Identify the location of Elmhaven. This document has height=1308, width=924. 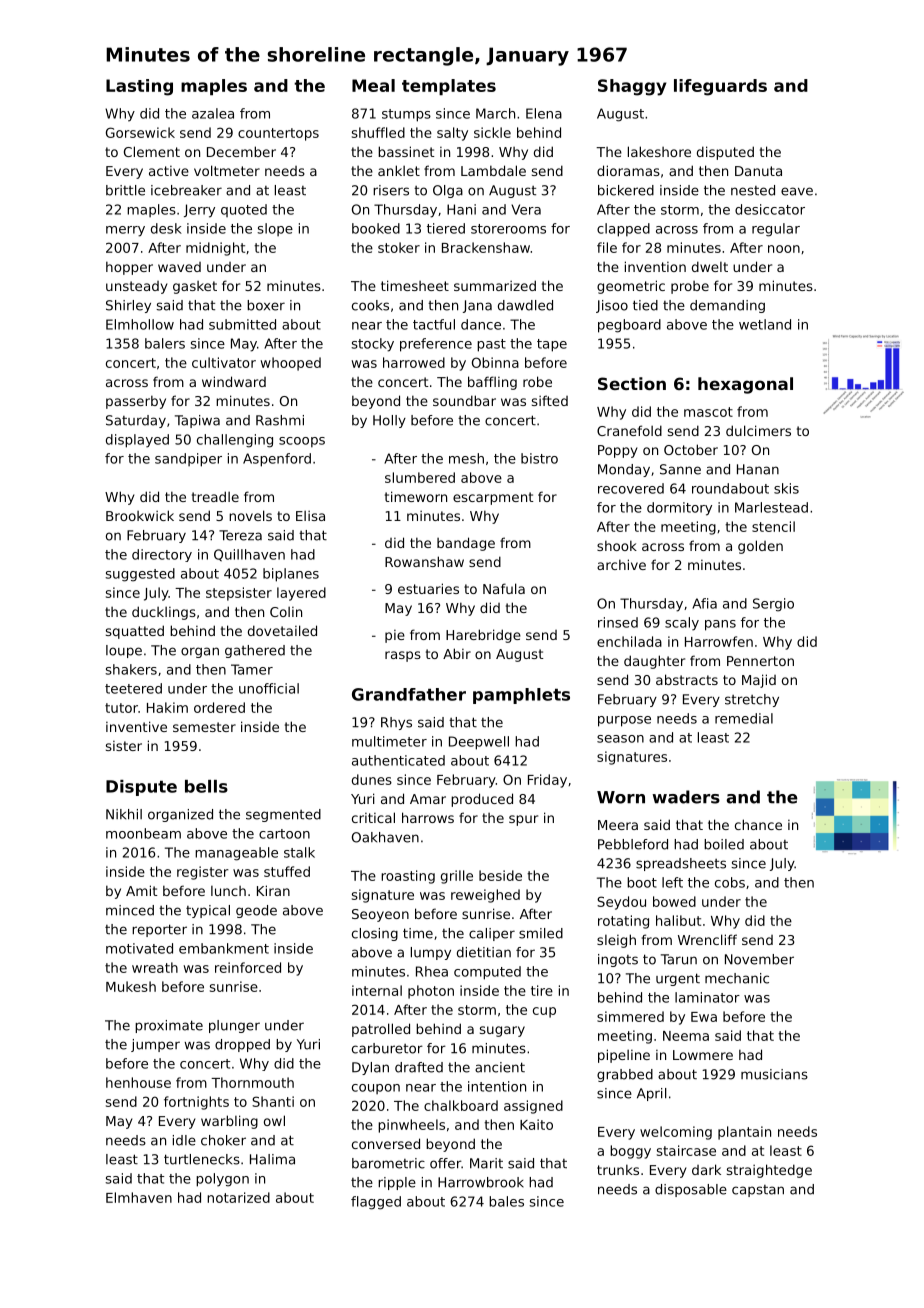
(139, 1197).
